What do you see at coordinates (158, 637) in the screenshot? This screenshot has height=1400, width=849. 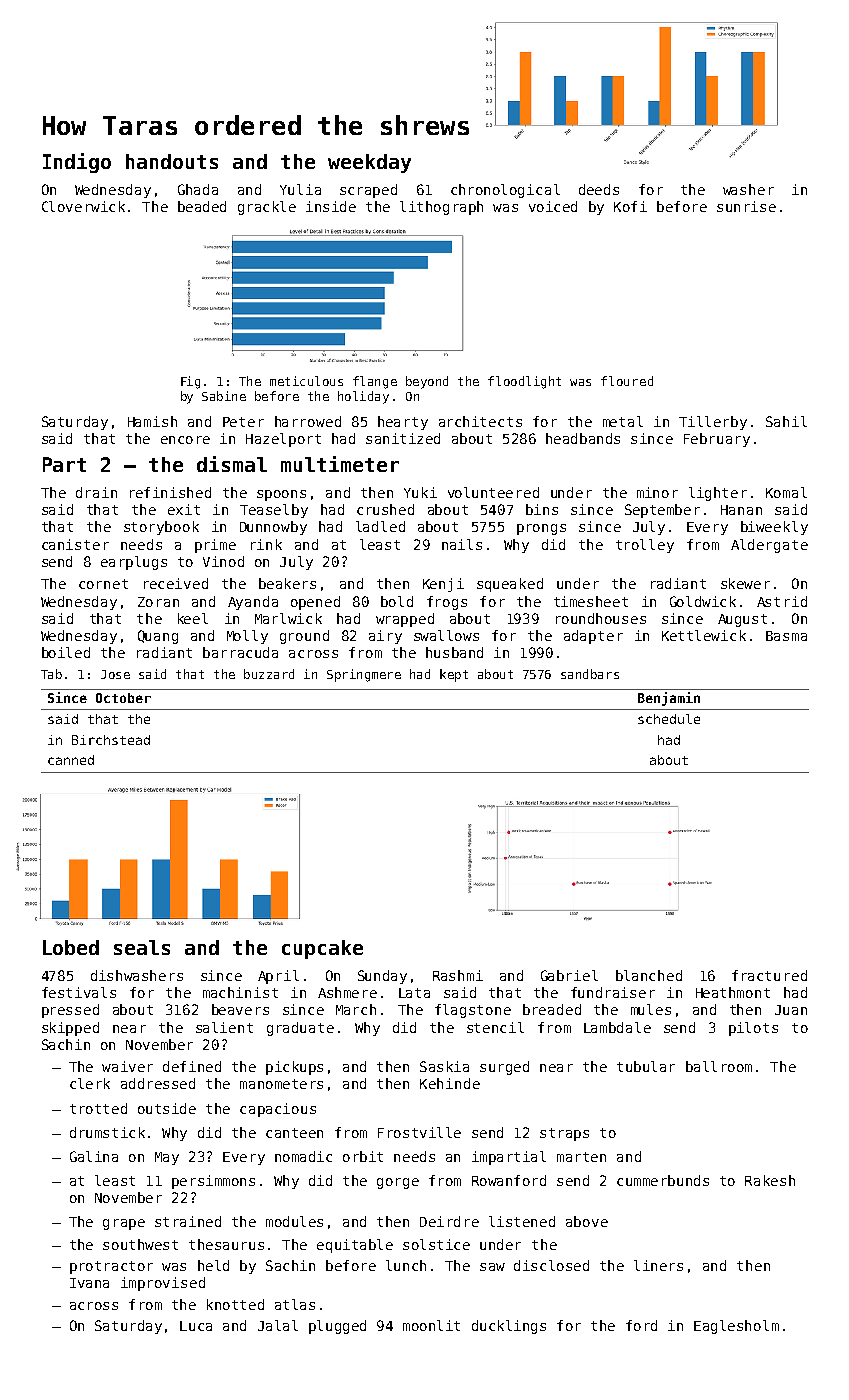 I see `Quang` at bounding box center [158, 637].
